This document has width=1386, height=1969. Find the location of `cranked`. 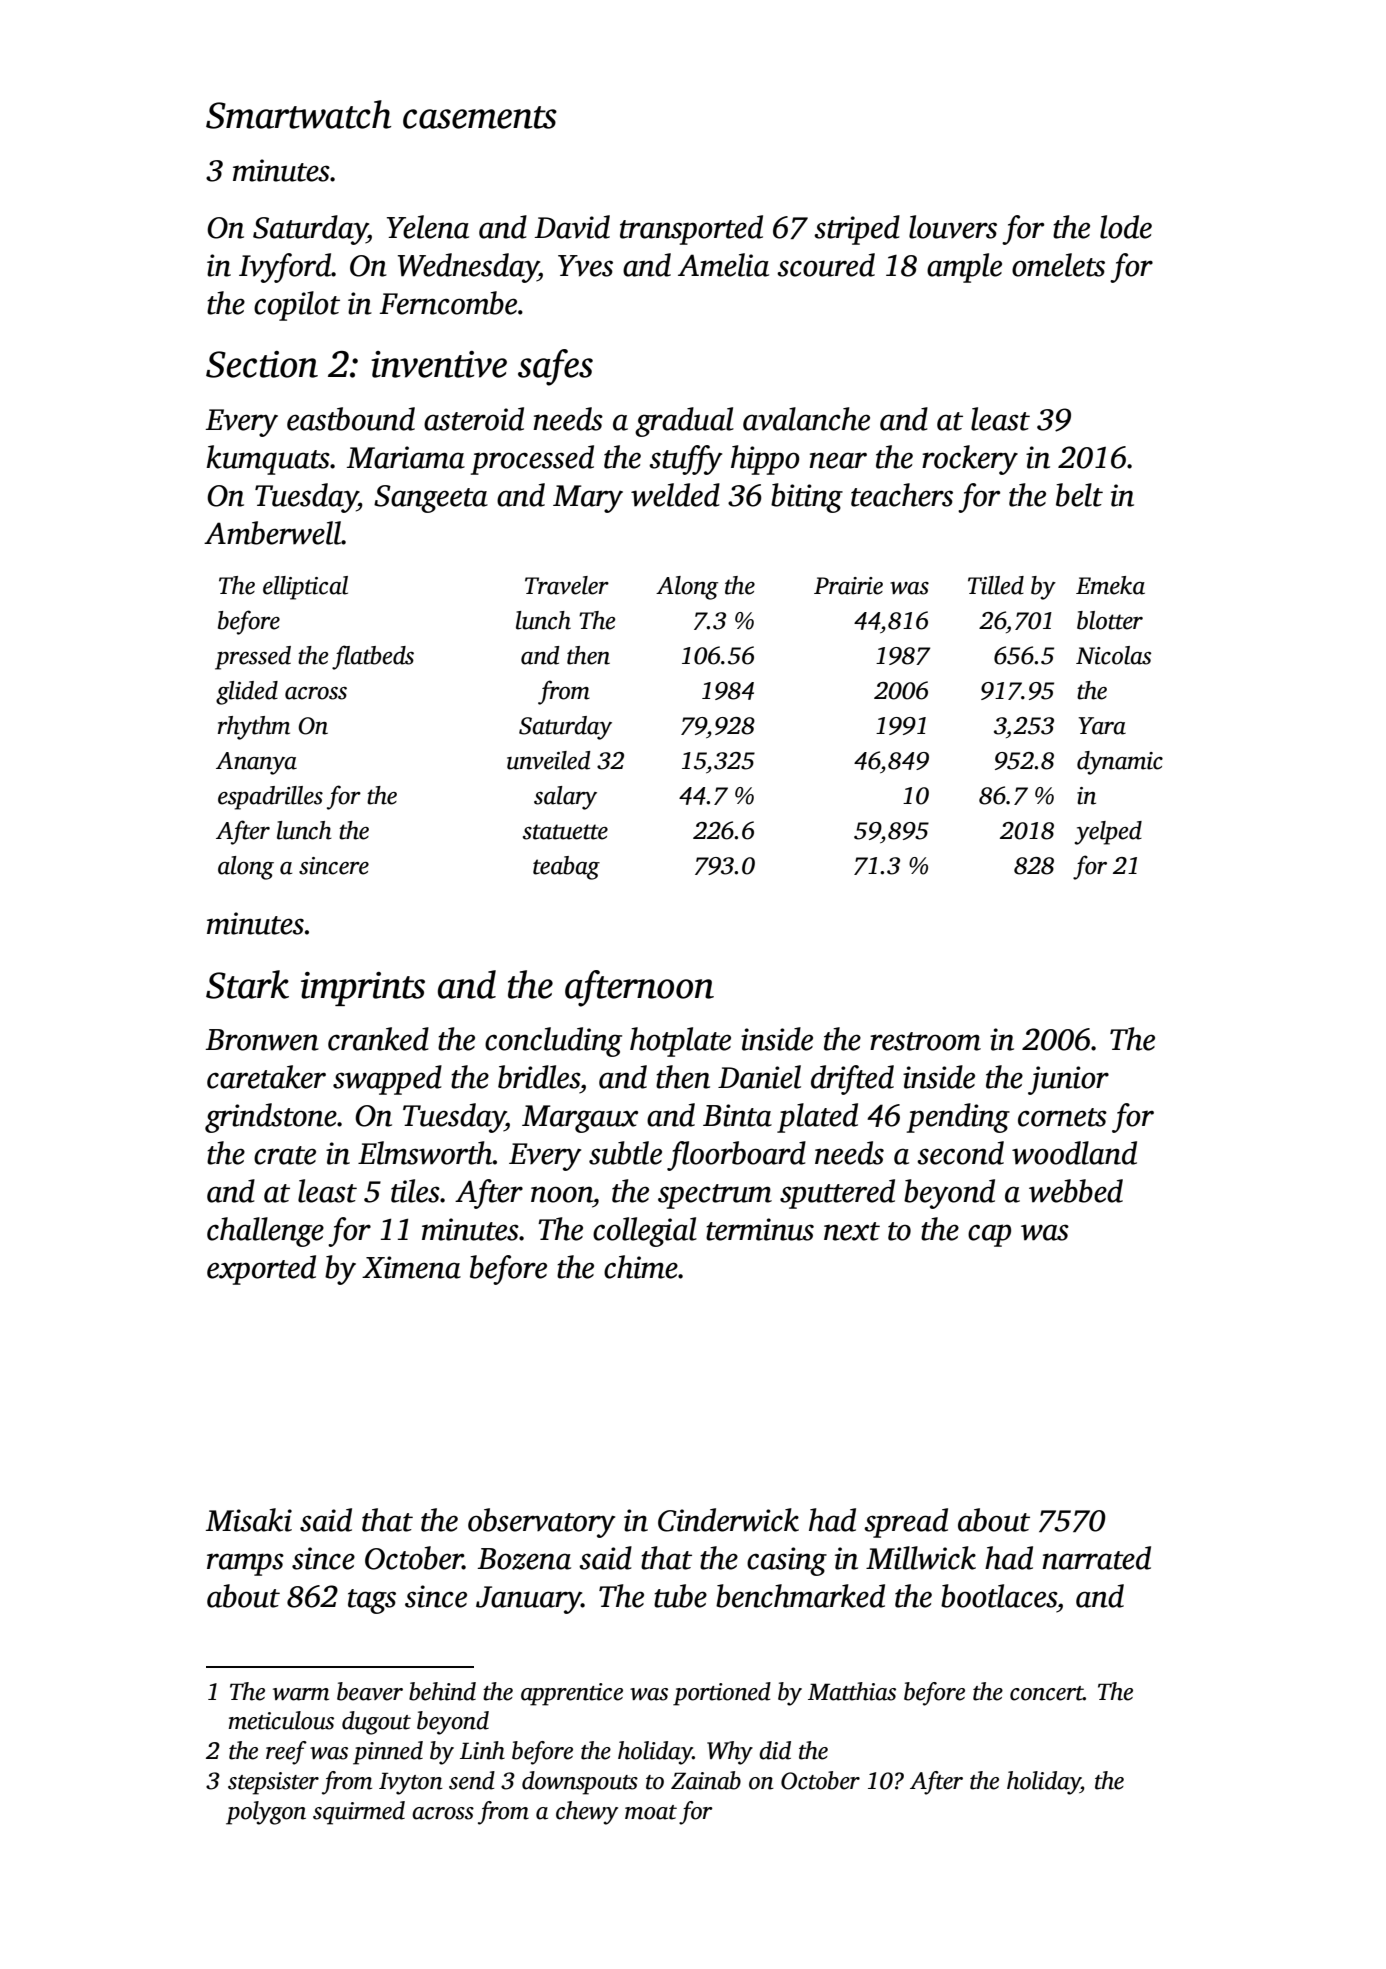

cranked is located at coordinates (378, 1039).
